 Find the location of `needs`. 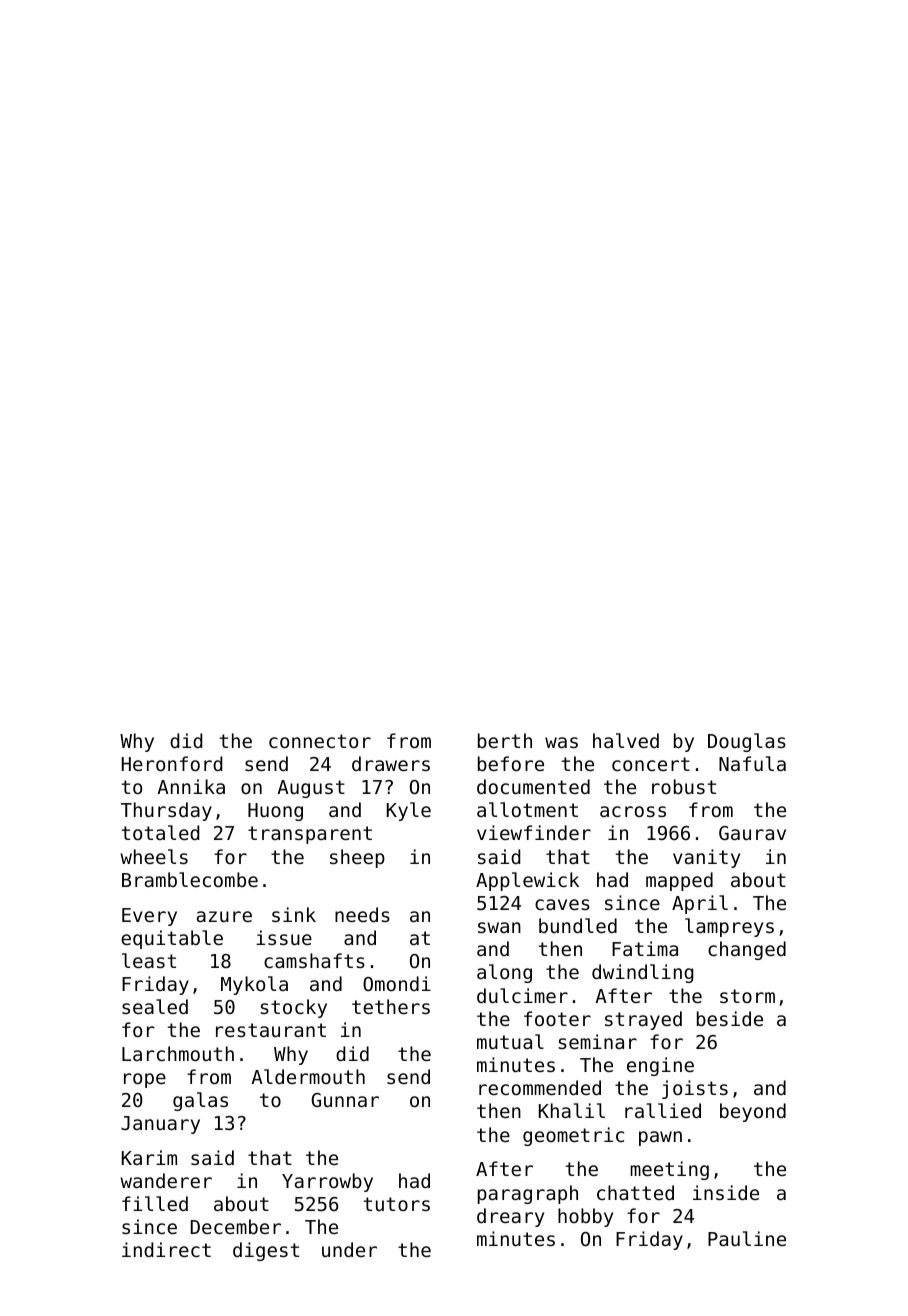

needs is located at coordinates (362, 914).
